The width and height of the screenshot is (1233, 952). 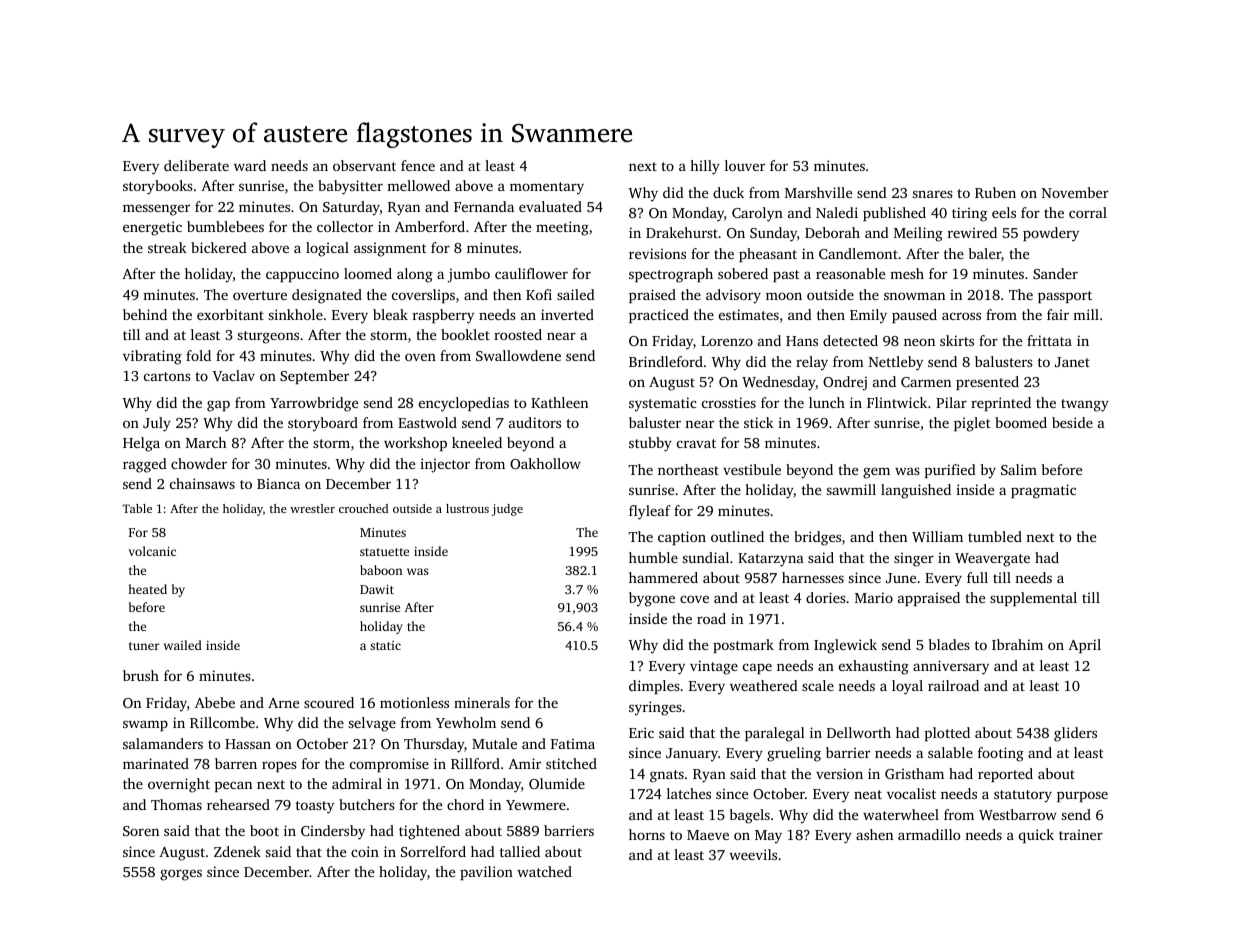 What do you see at coordinates (1058, 314) in the screenshot?
I see `fair` at bounding box center [1058, 314].
